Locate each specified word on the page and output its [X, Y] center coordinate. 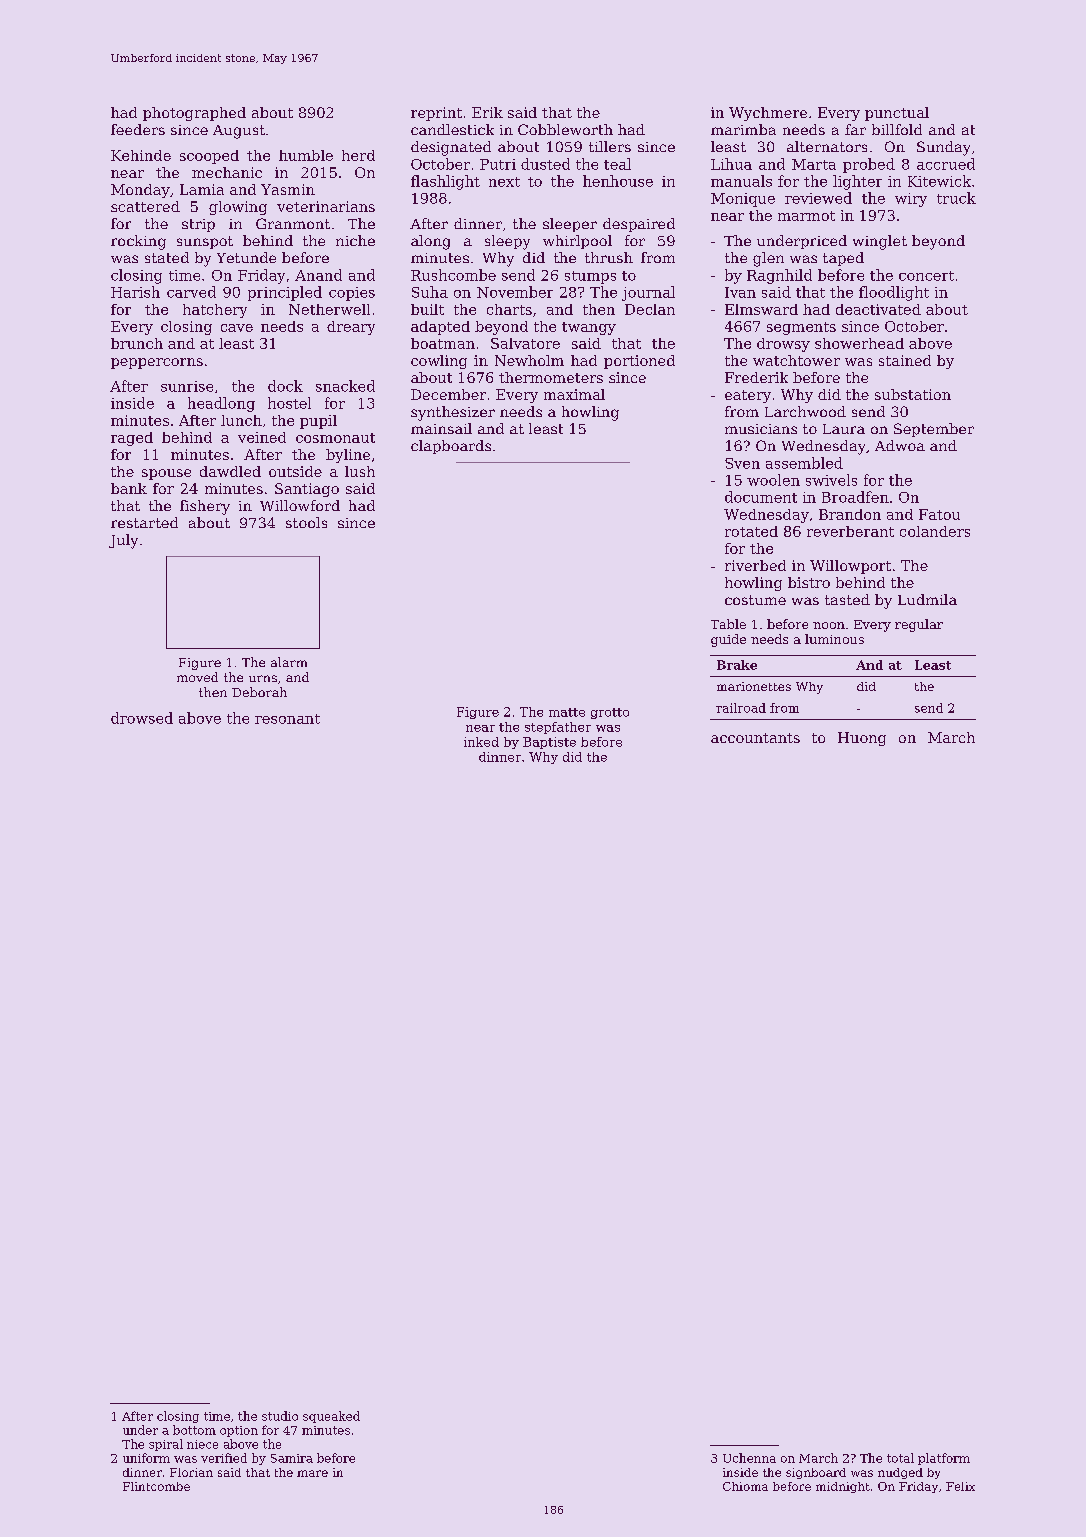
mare [312, 1473]
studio [280, 1416]
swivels [831, 480]
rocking [138, 242]
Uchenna [749, 1458]
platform [944, 1459]
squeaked [331, 1417]
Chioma [745, 1486]
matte [567, 712]
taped [843, 259]
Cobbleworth [565, 129]
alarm [289, 662]
